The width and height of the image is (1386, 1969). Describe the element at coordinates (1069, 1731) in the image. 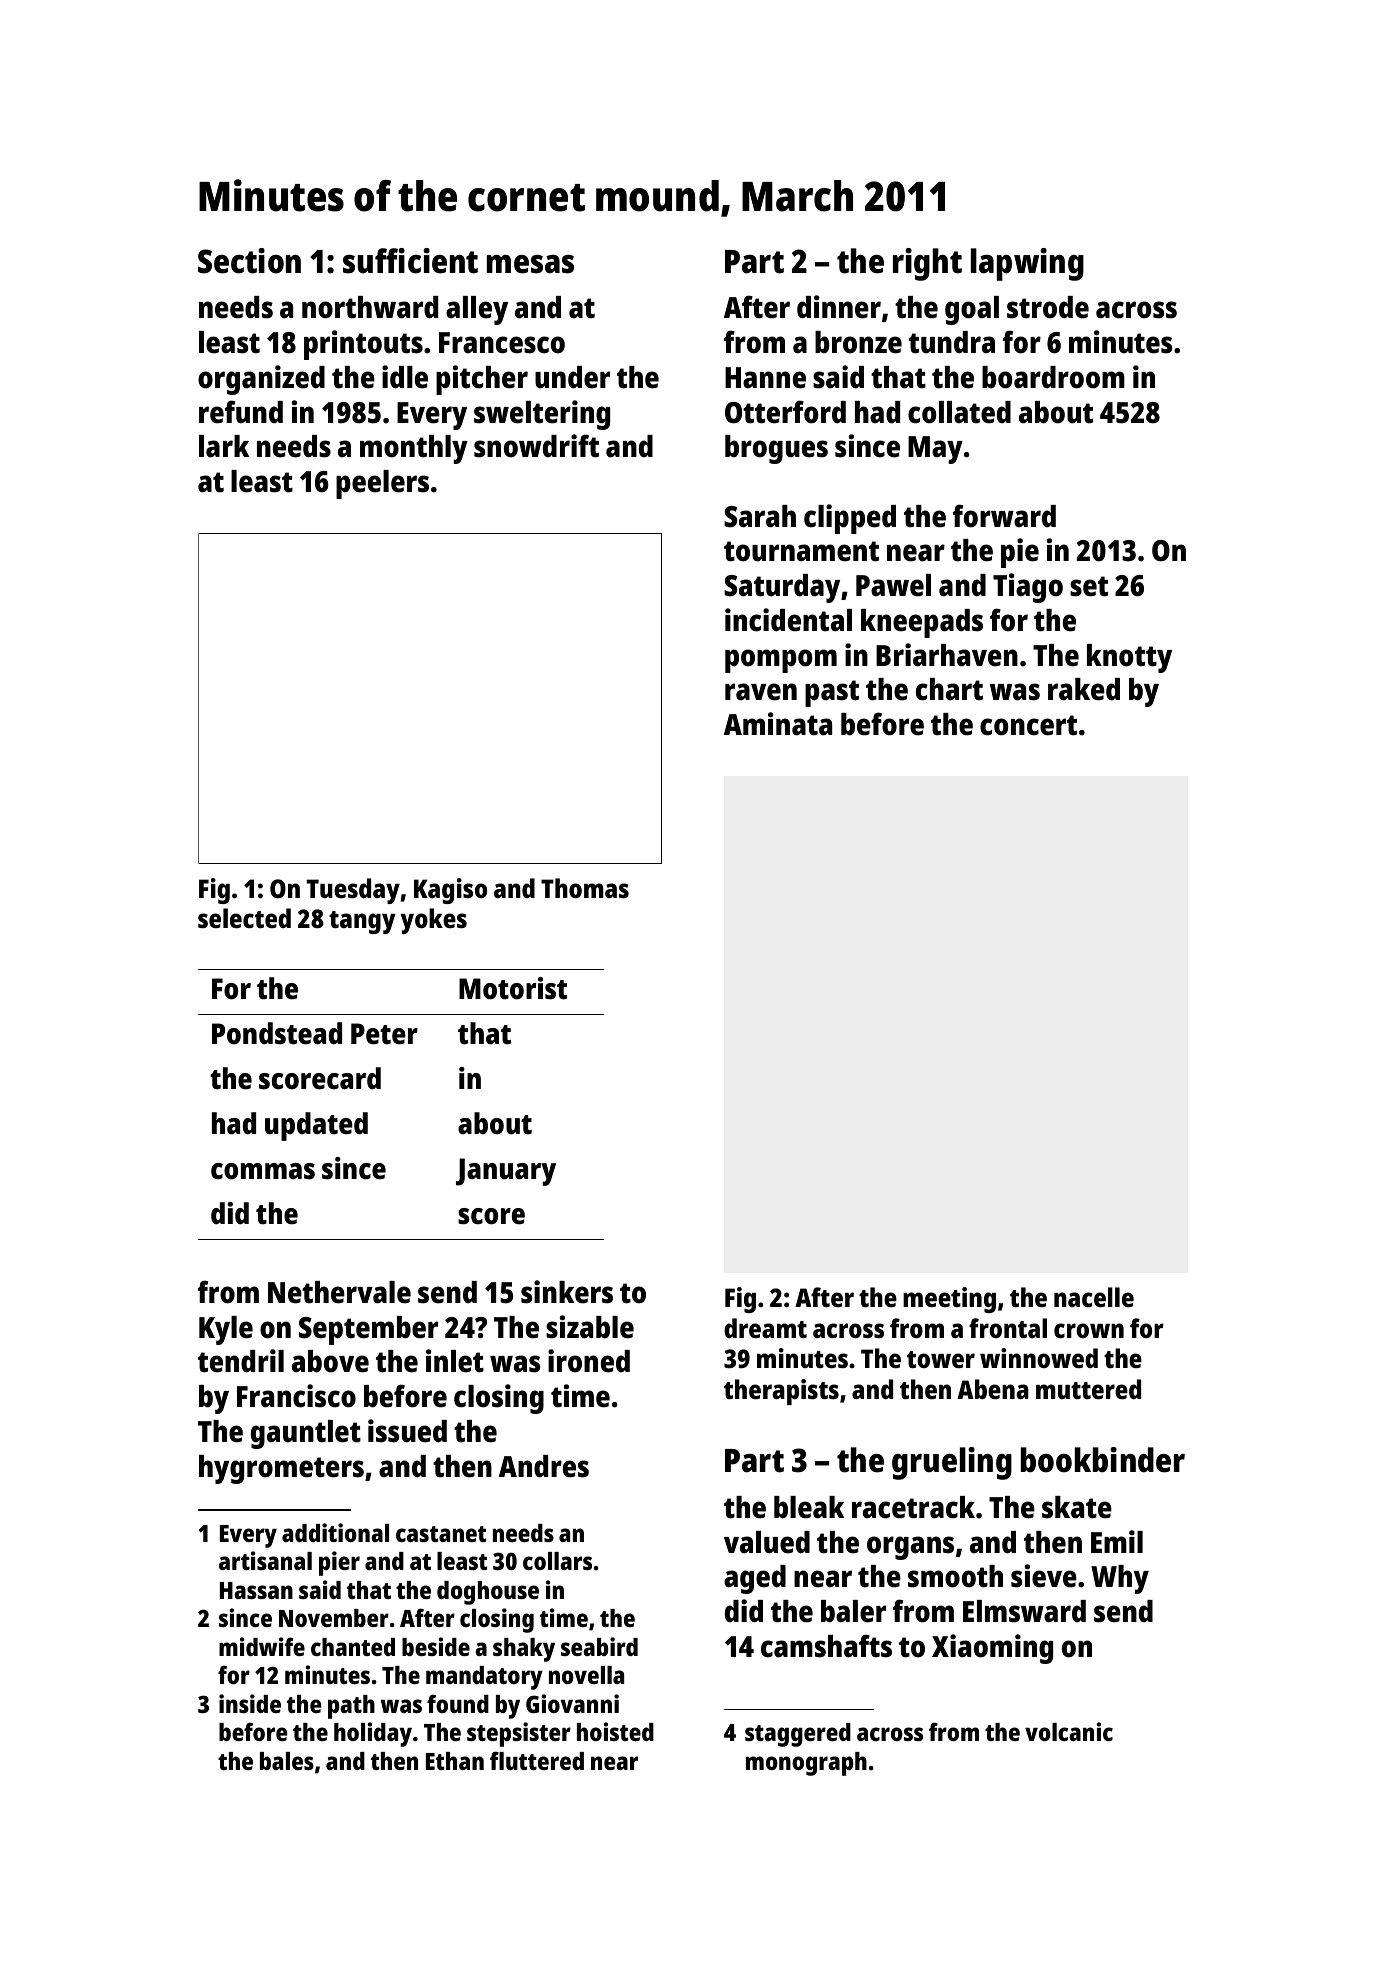

I see `volcanic` at that location.
